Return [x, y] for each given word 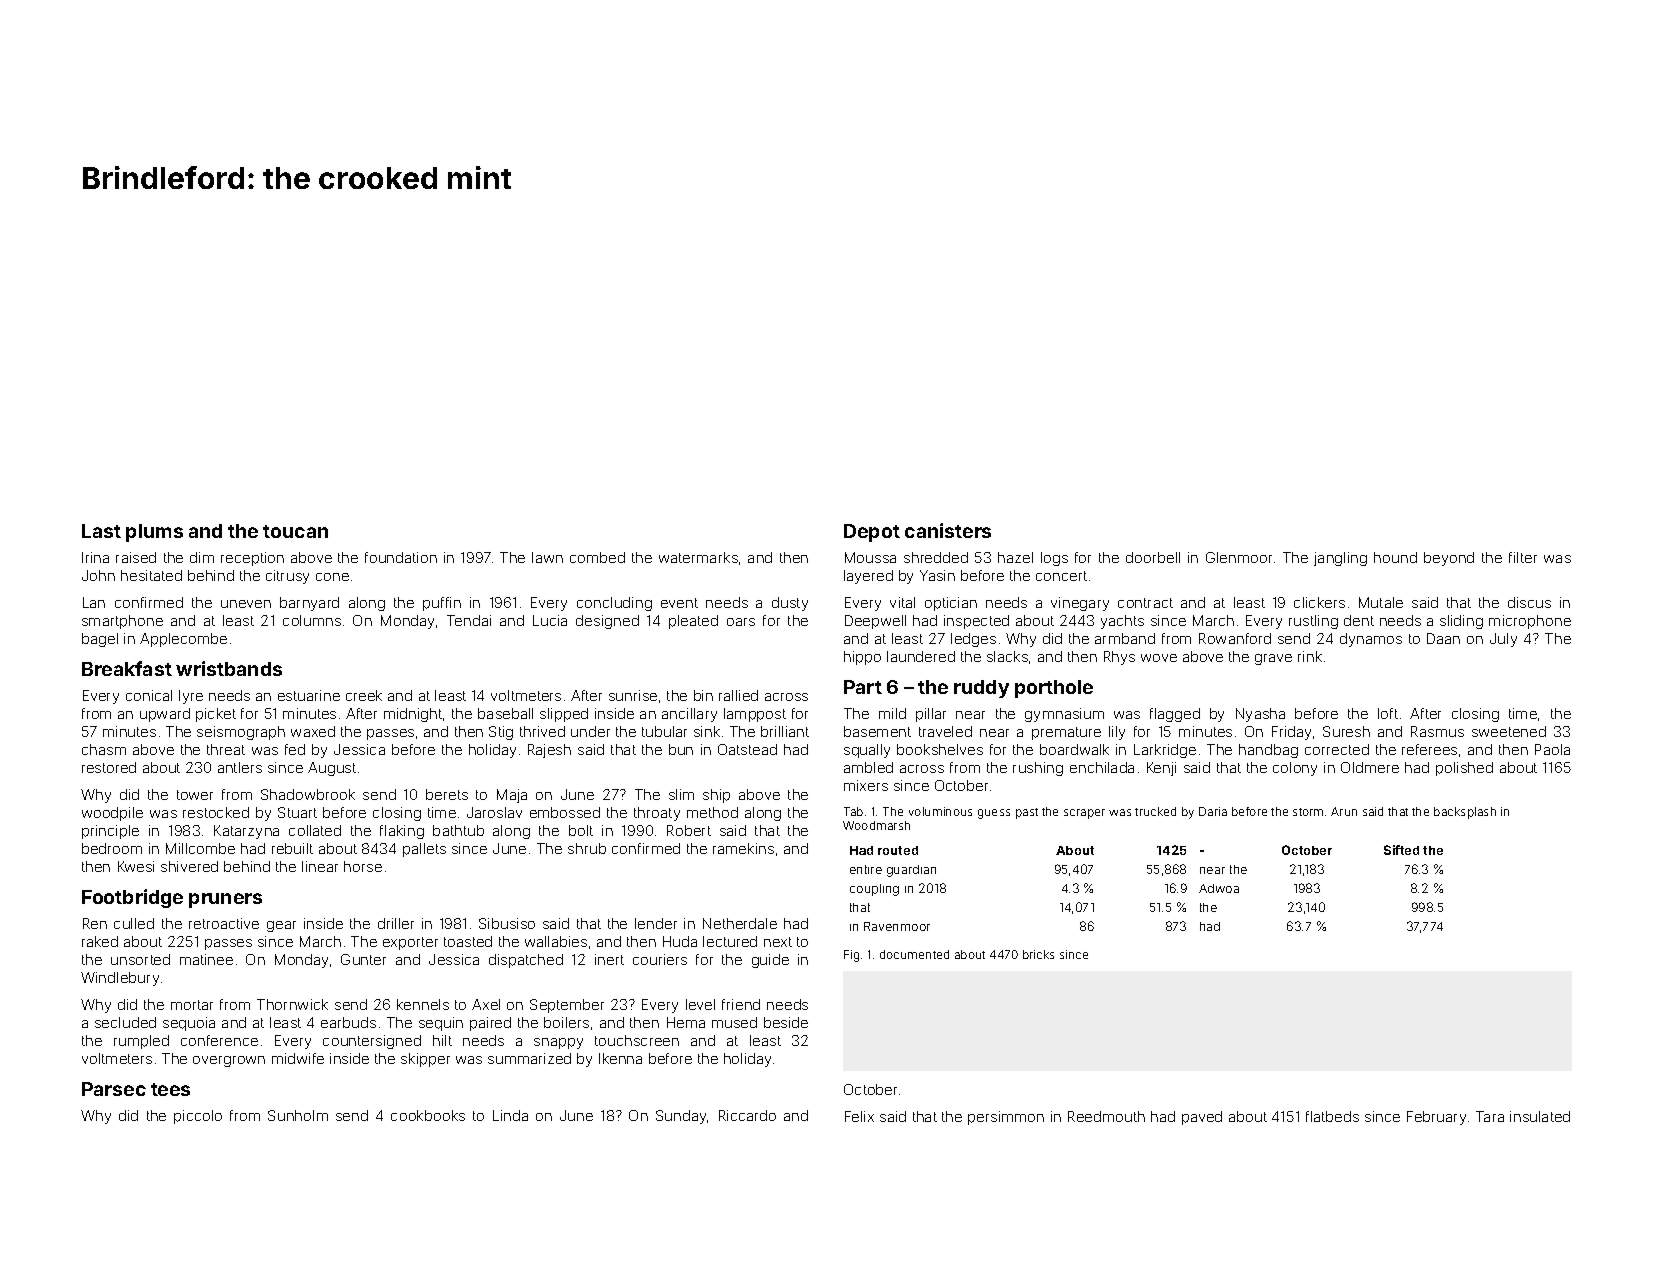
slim [681, 794]
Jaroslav [494, 812]
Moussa [870, 557]
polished [1464, 769]
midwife [298, 1058]
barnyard [309, 604]
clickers [1319, 602]
